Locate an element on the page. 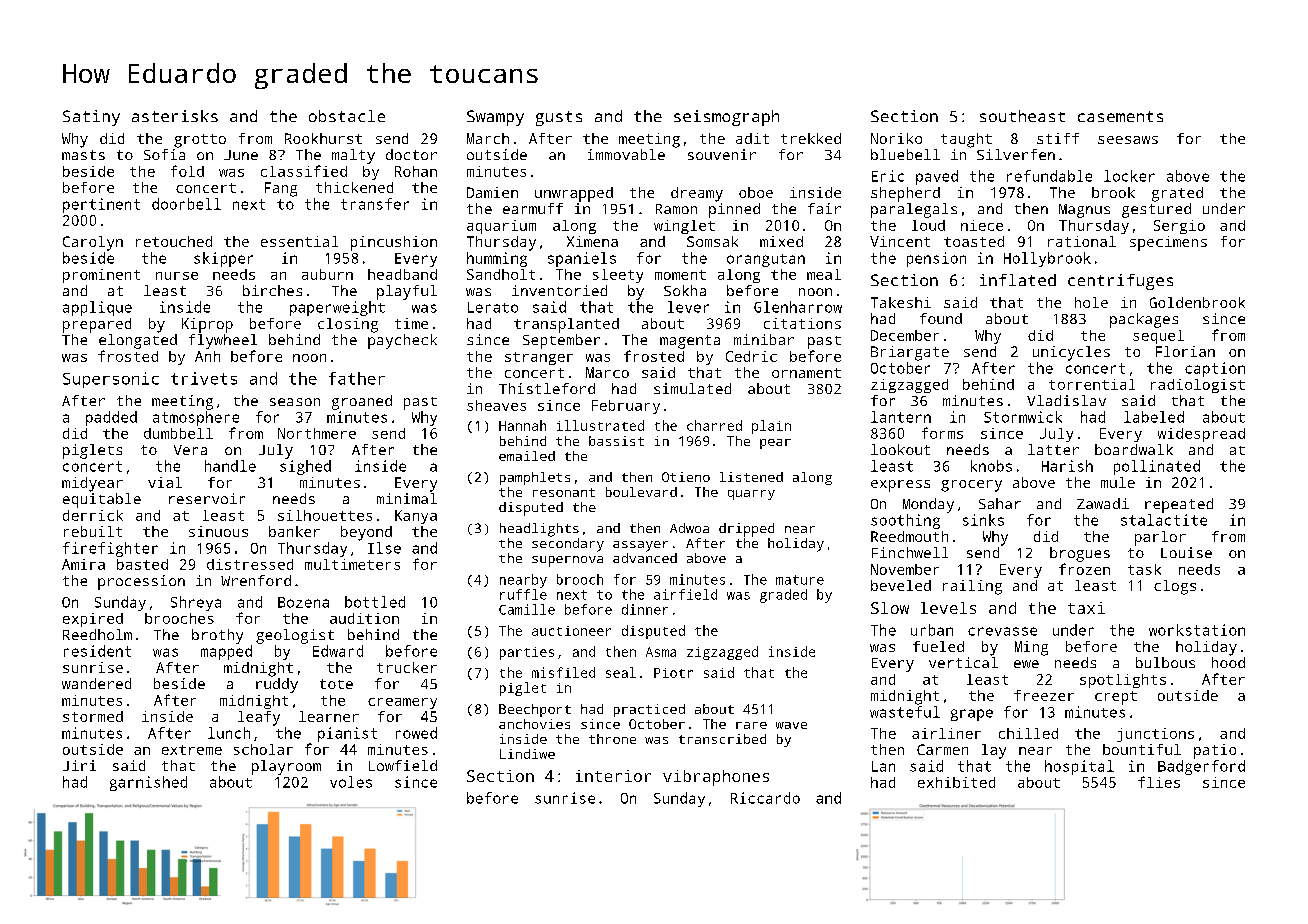 Image resolution: width=1308 pixels, height=924 pixels. souvenir is located at coordinates (722, 154).
